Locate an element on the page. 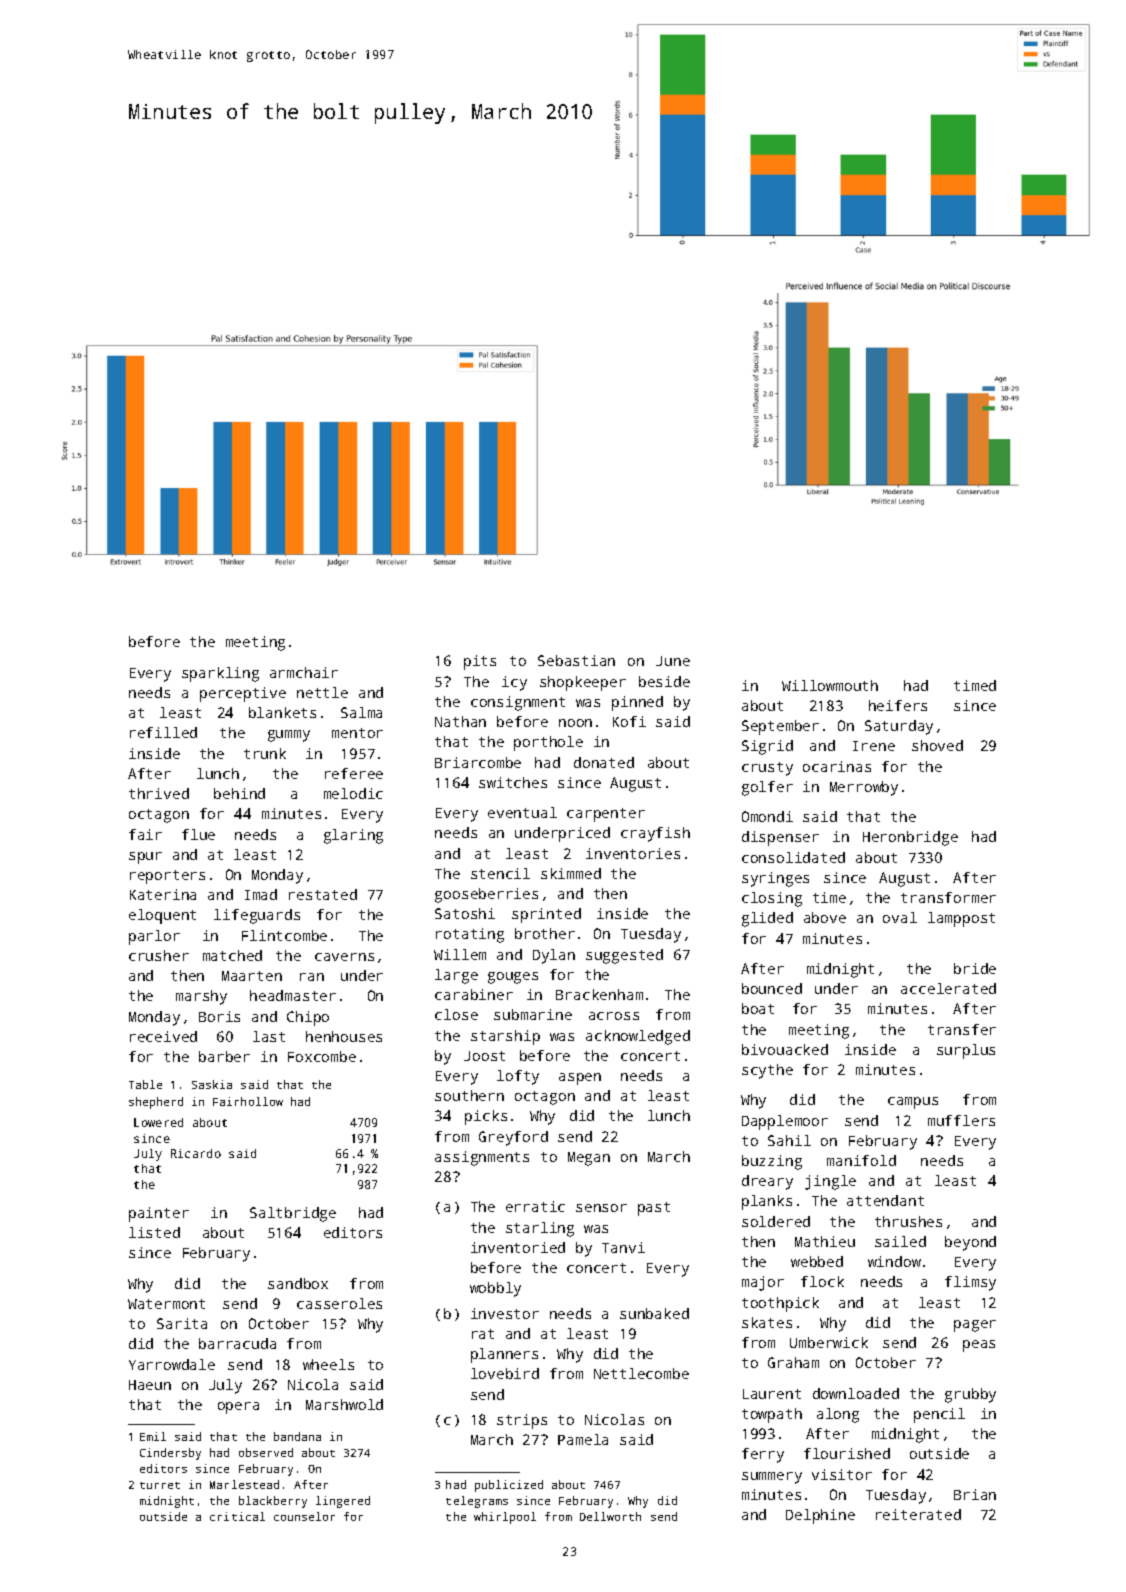 This image has width=1126, height=1592. sparkling is located at coordinates (220, 674).
